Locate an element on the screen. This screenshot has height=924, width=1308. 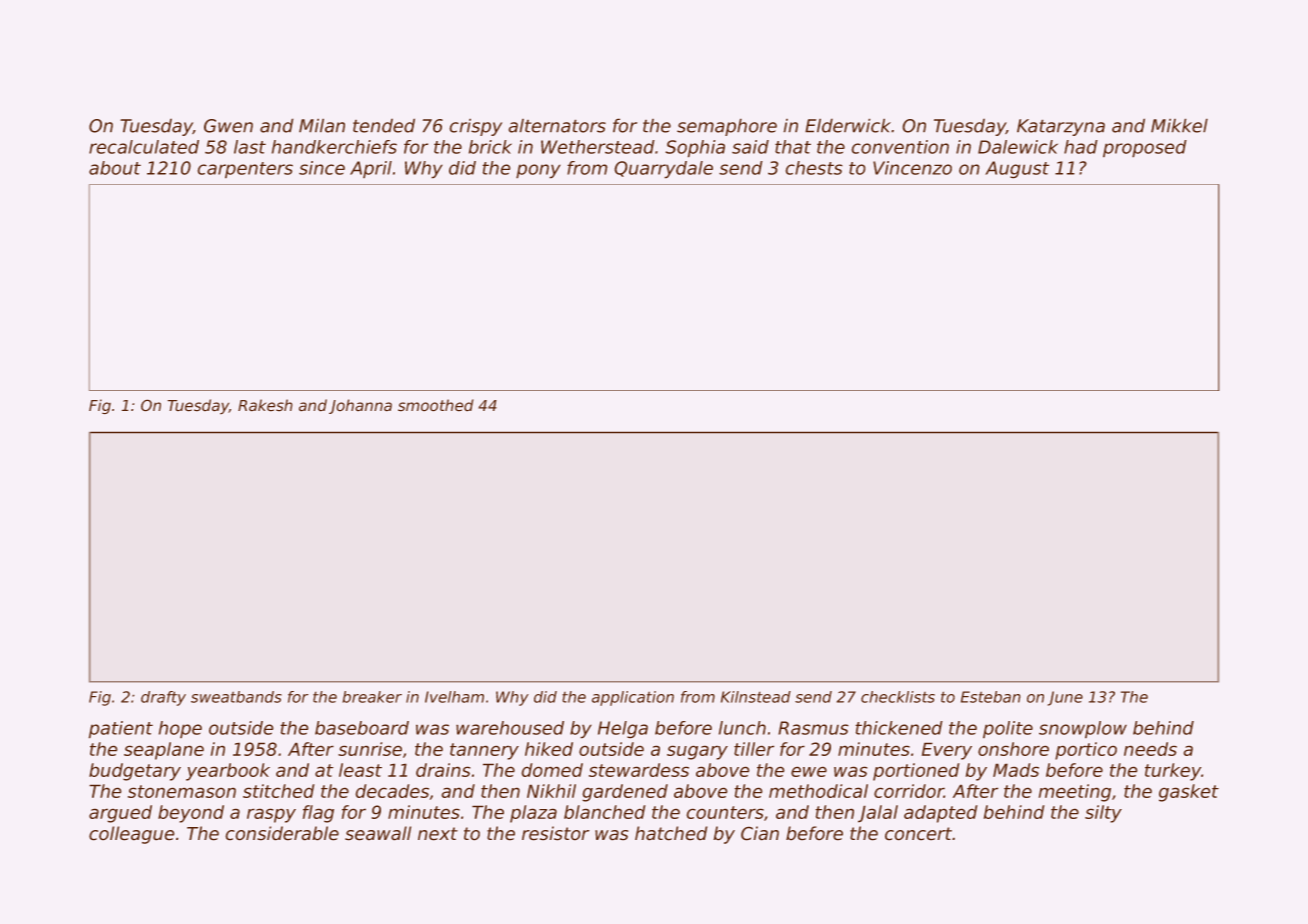
snowplow is located at coordinates (1083, 729).
